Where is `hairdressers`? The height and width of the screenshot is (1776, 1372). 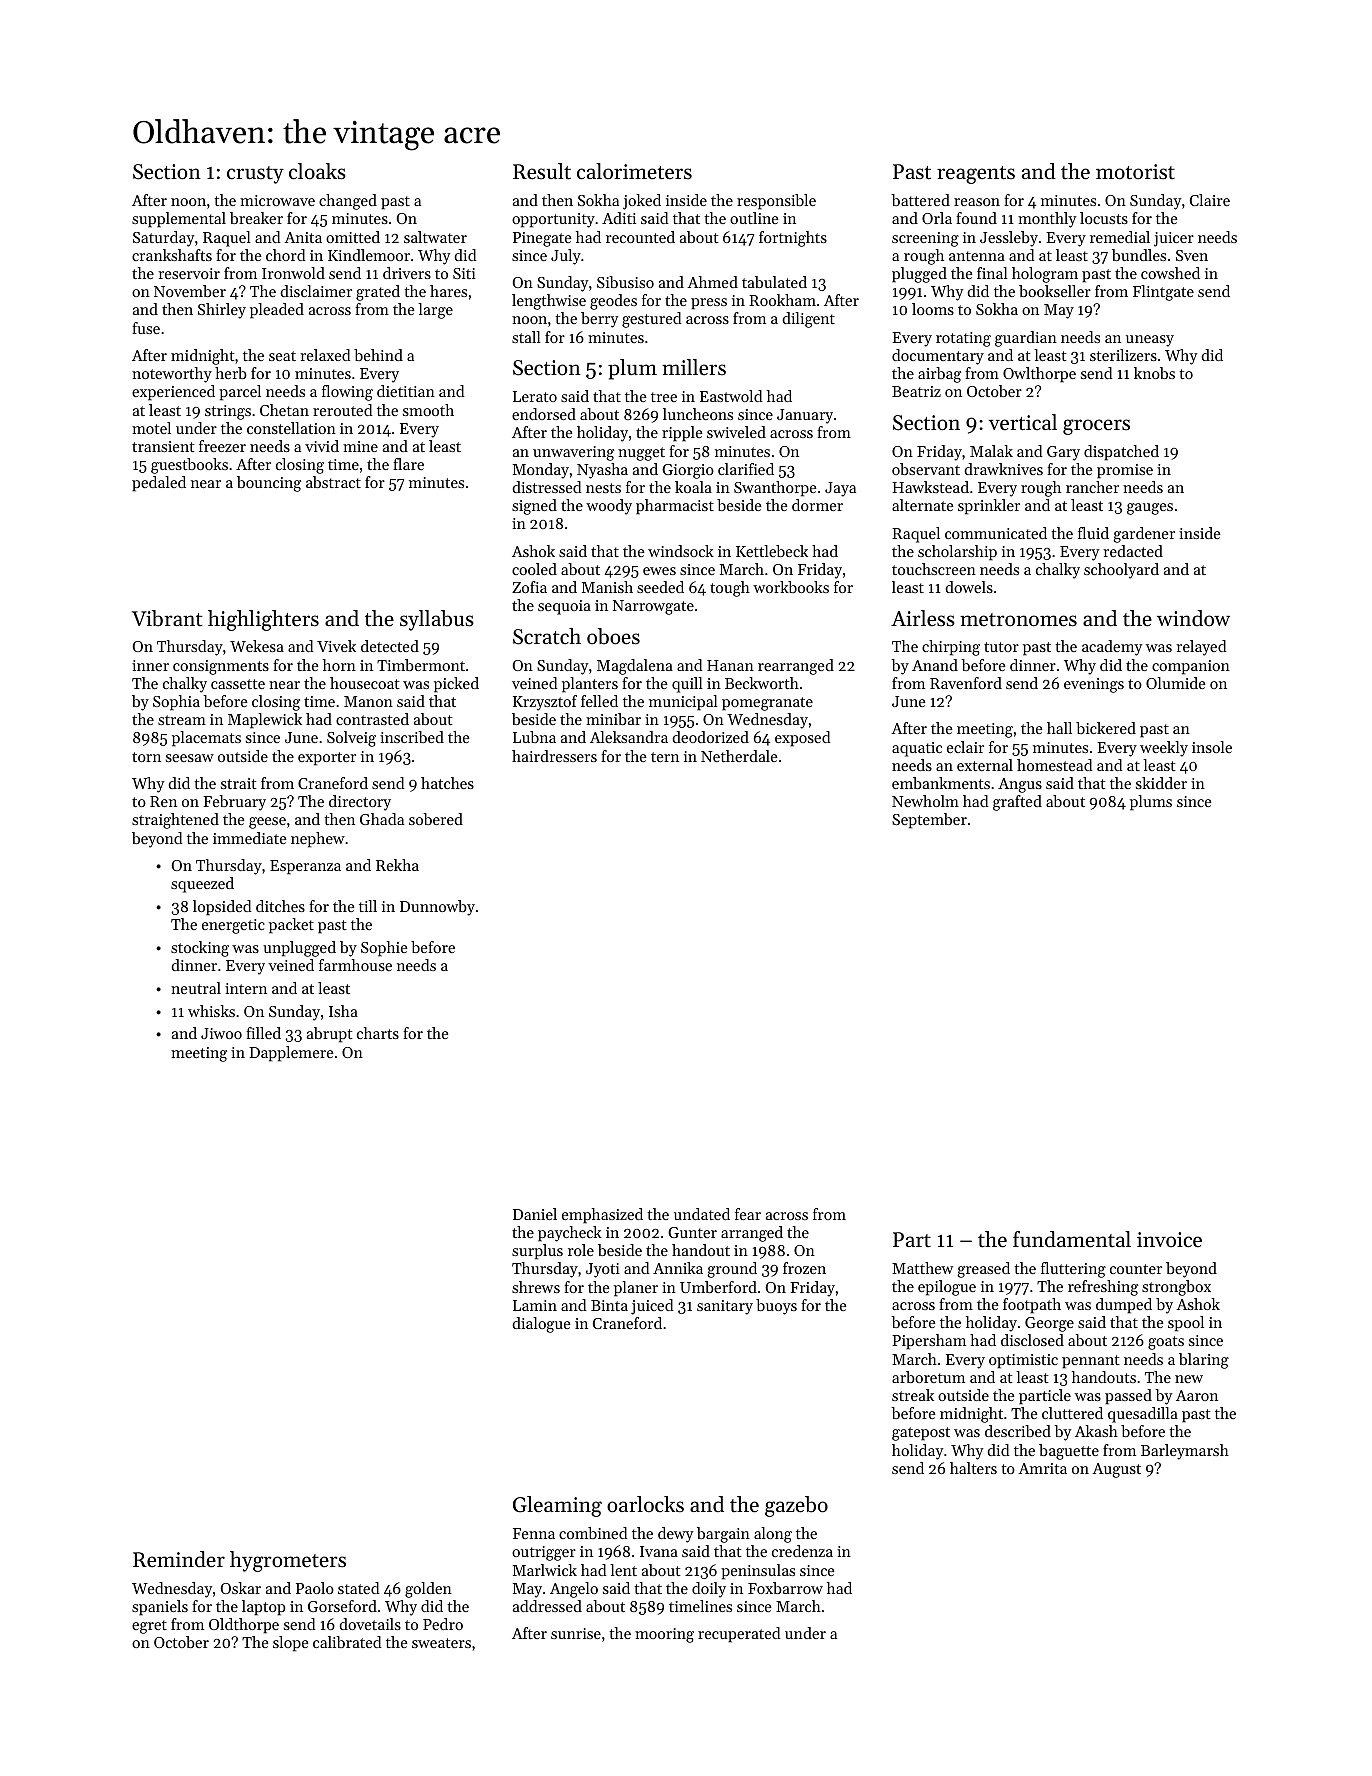 hairdressers is located at coordinates (554, 756).
